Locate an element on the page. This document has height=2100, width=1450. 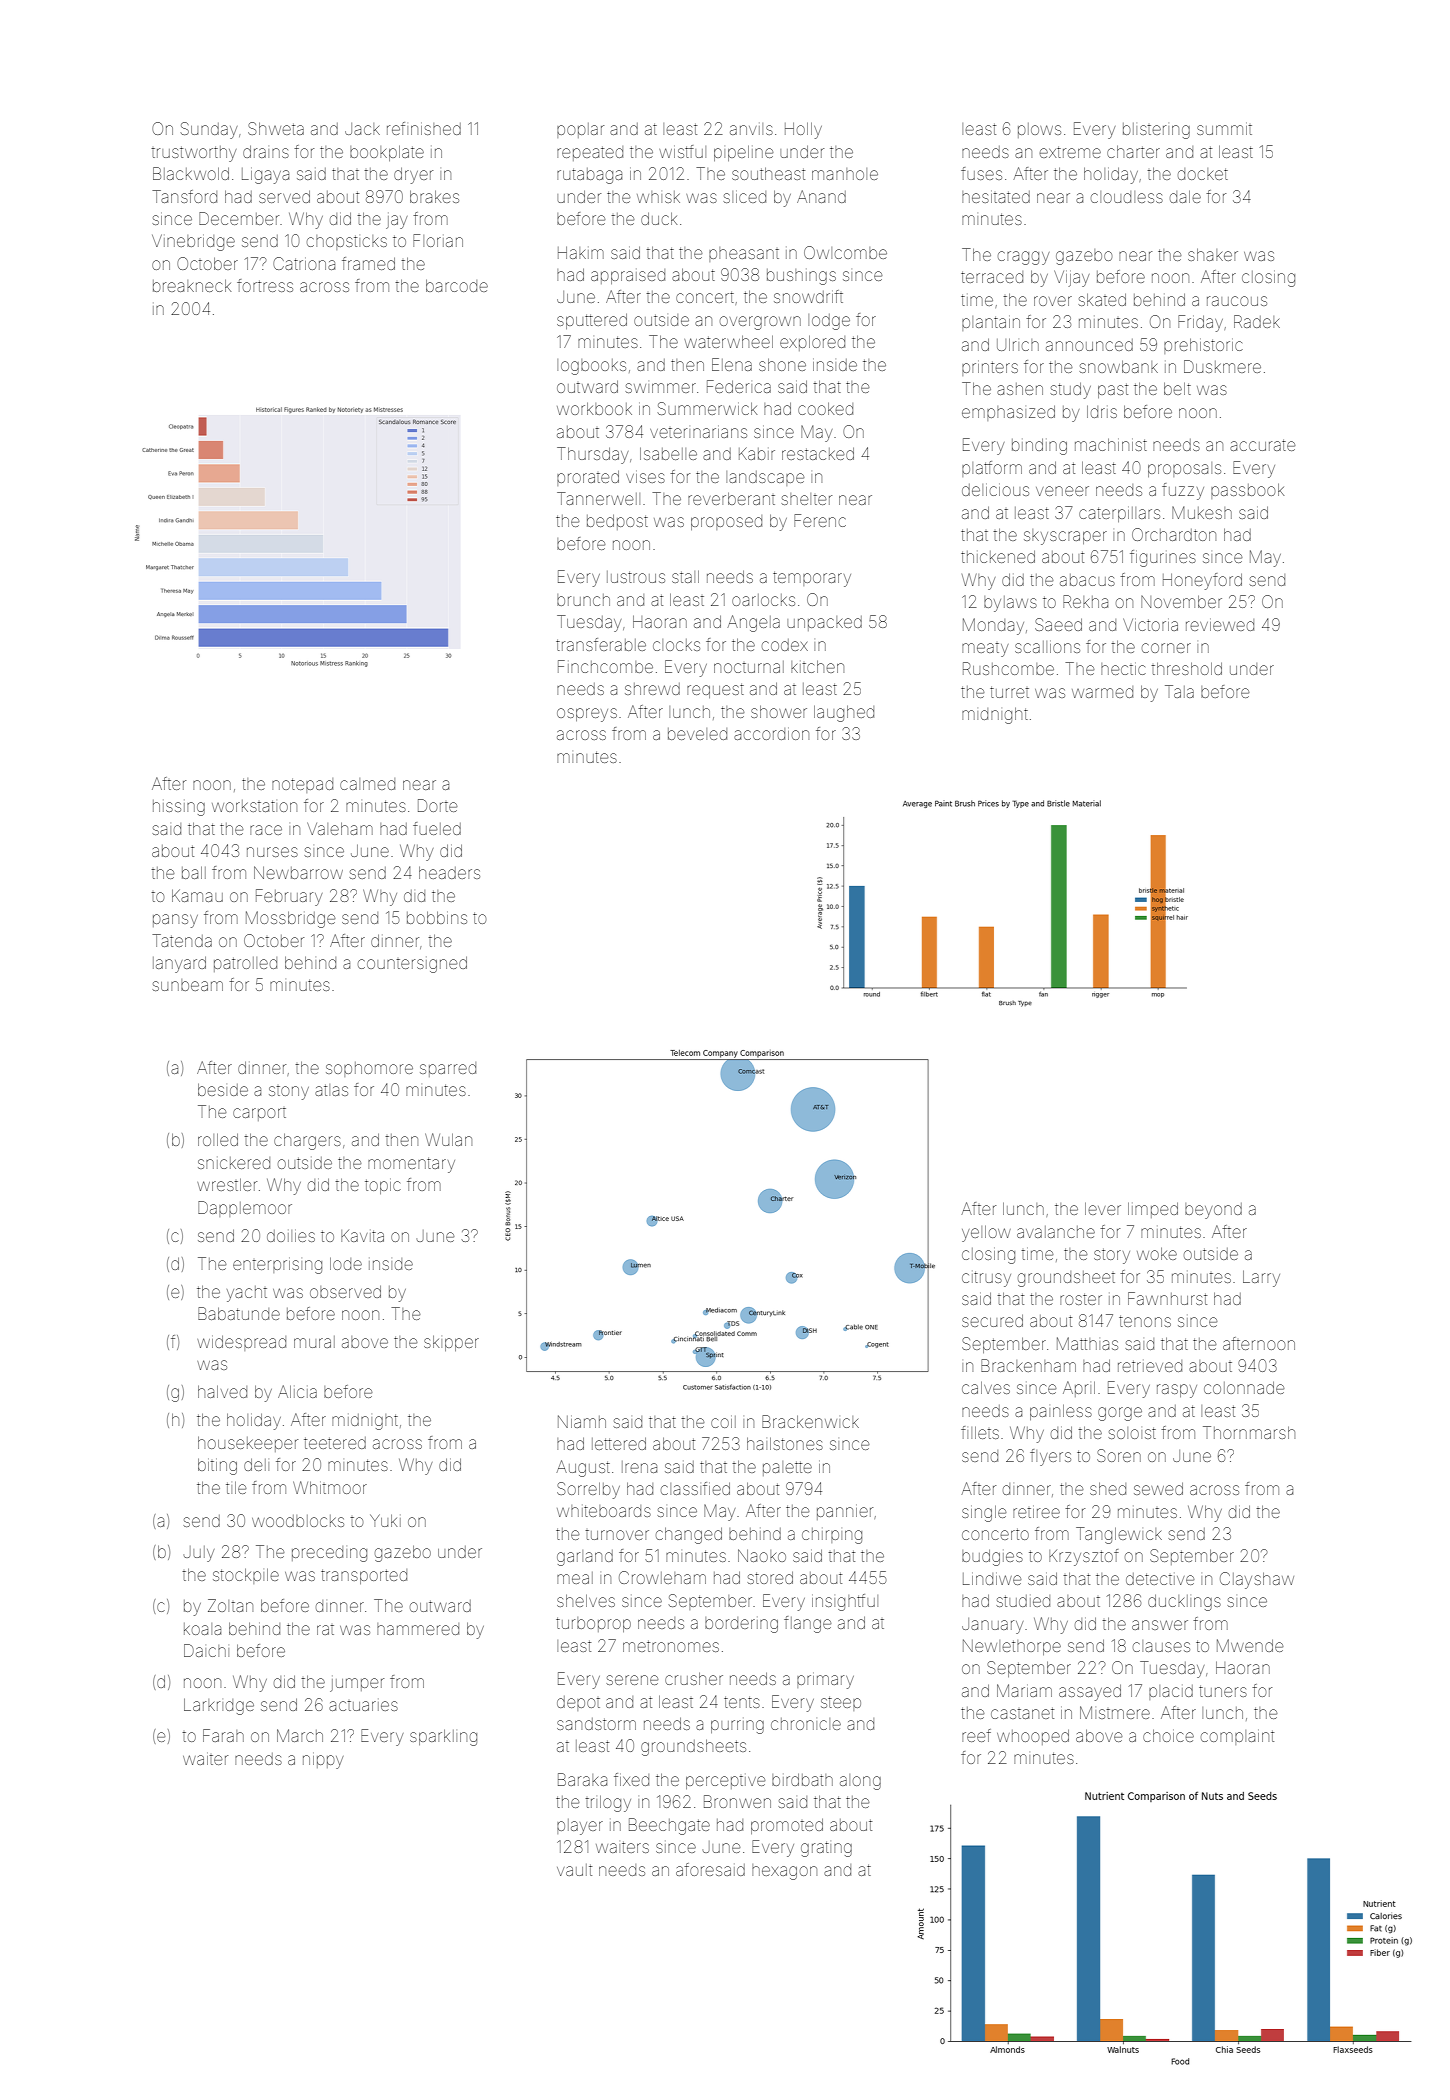
plows is located at coordinates (1039, 130).
